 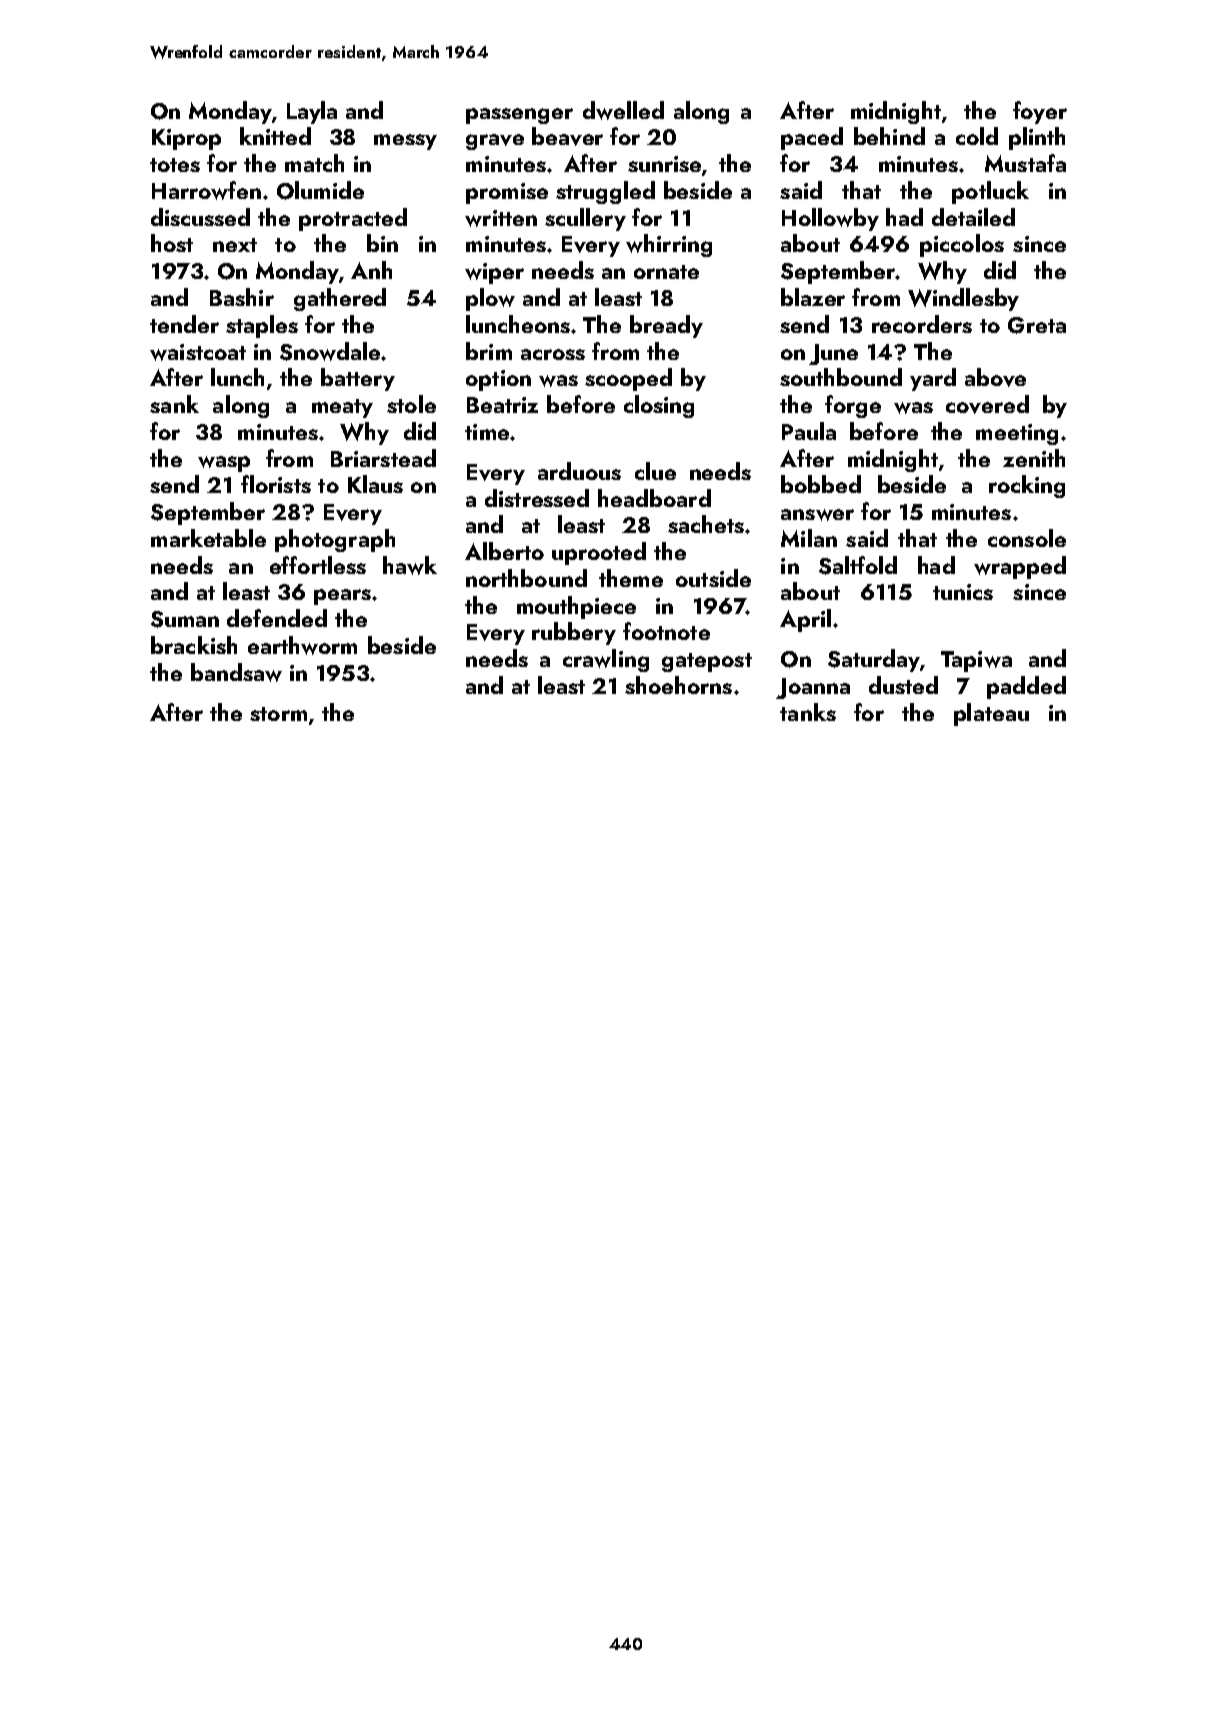 I want to click on Beatriz, so click(x=502, y=405).
